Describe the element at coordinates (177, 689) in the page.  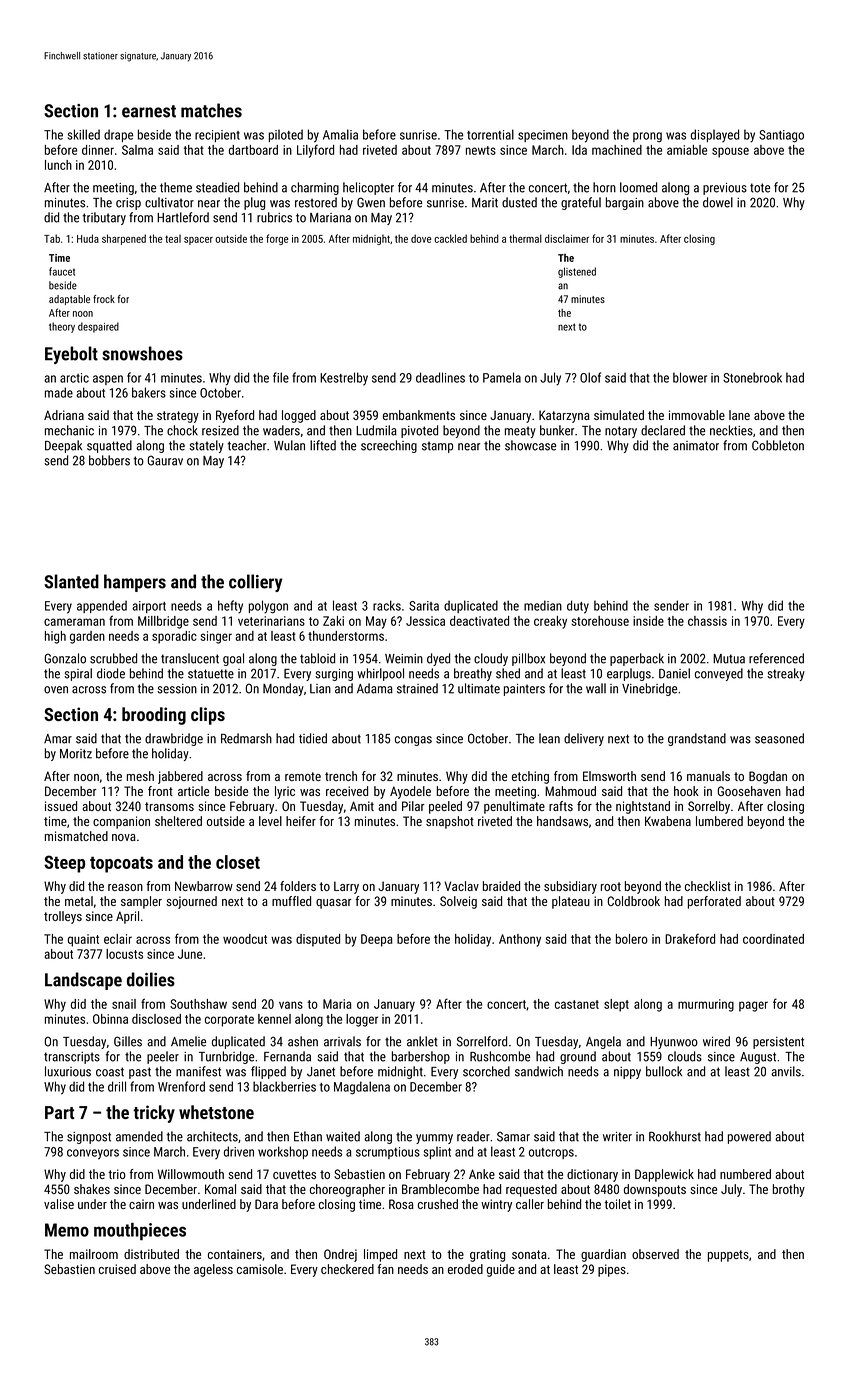
I see `session` at that location.
